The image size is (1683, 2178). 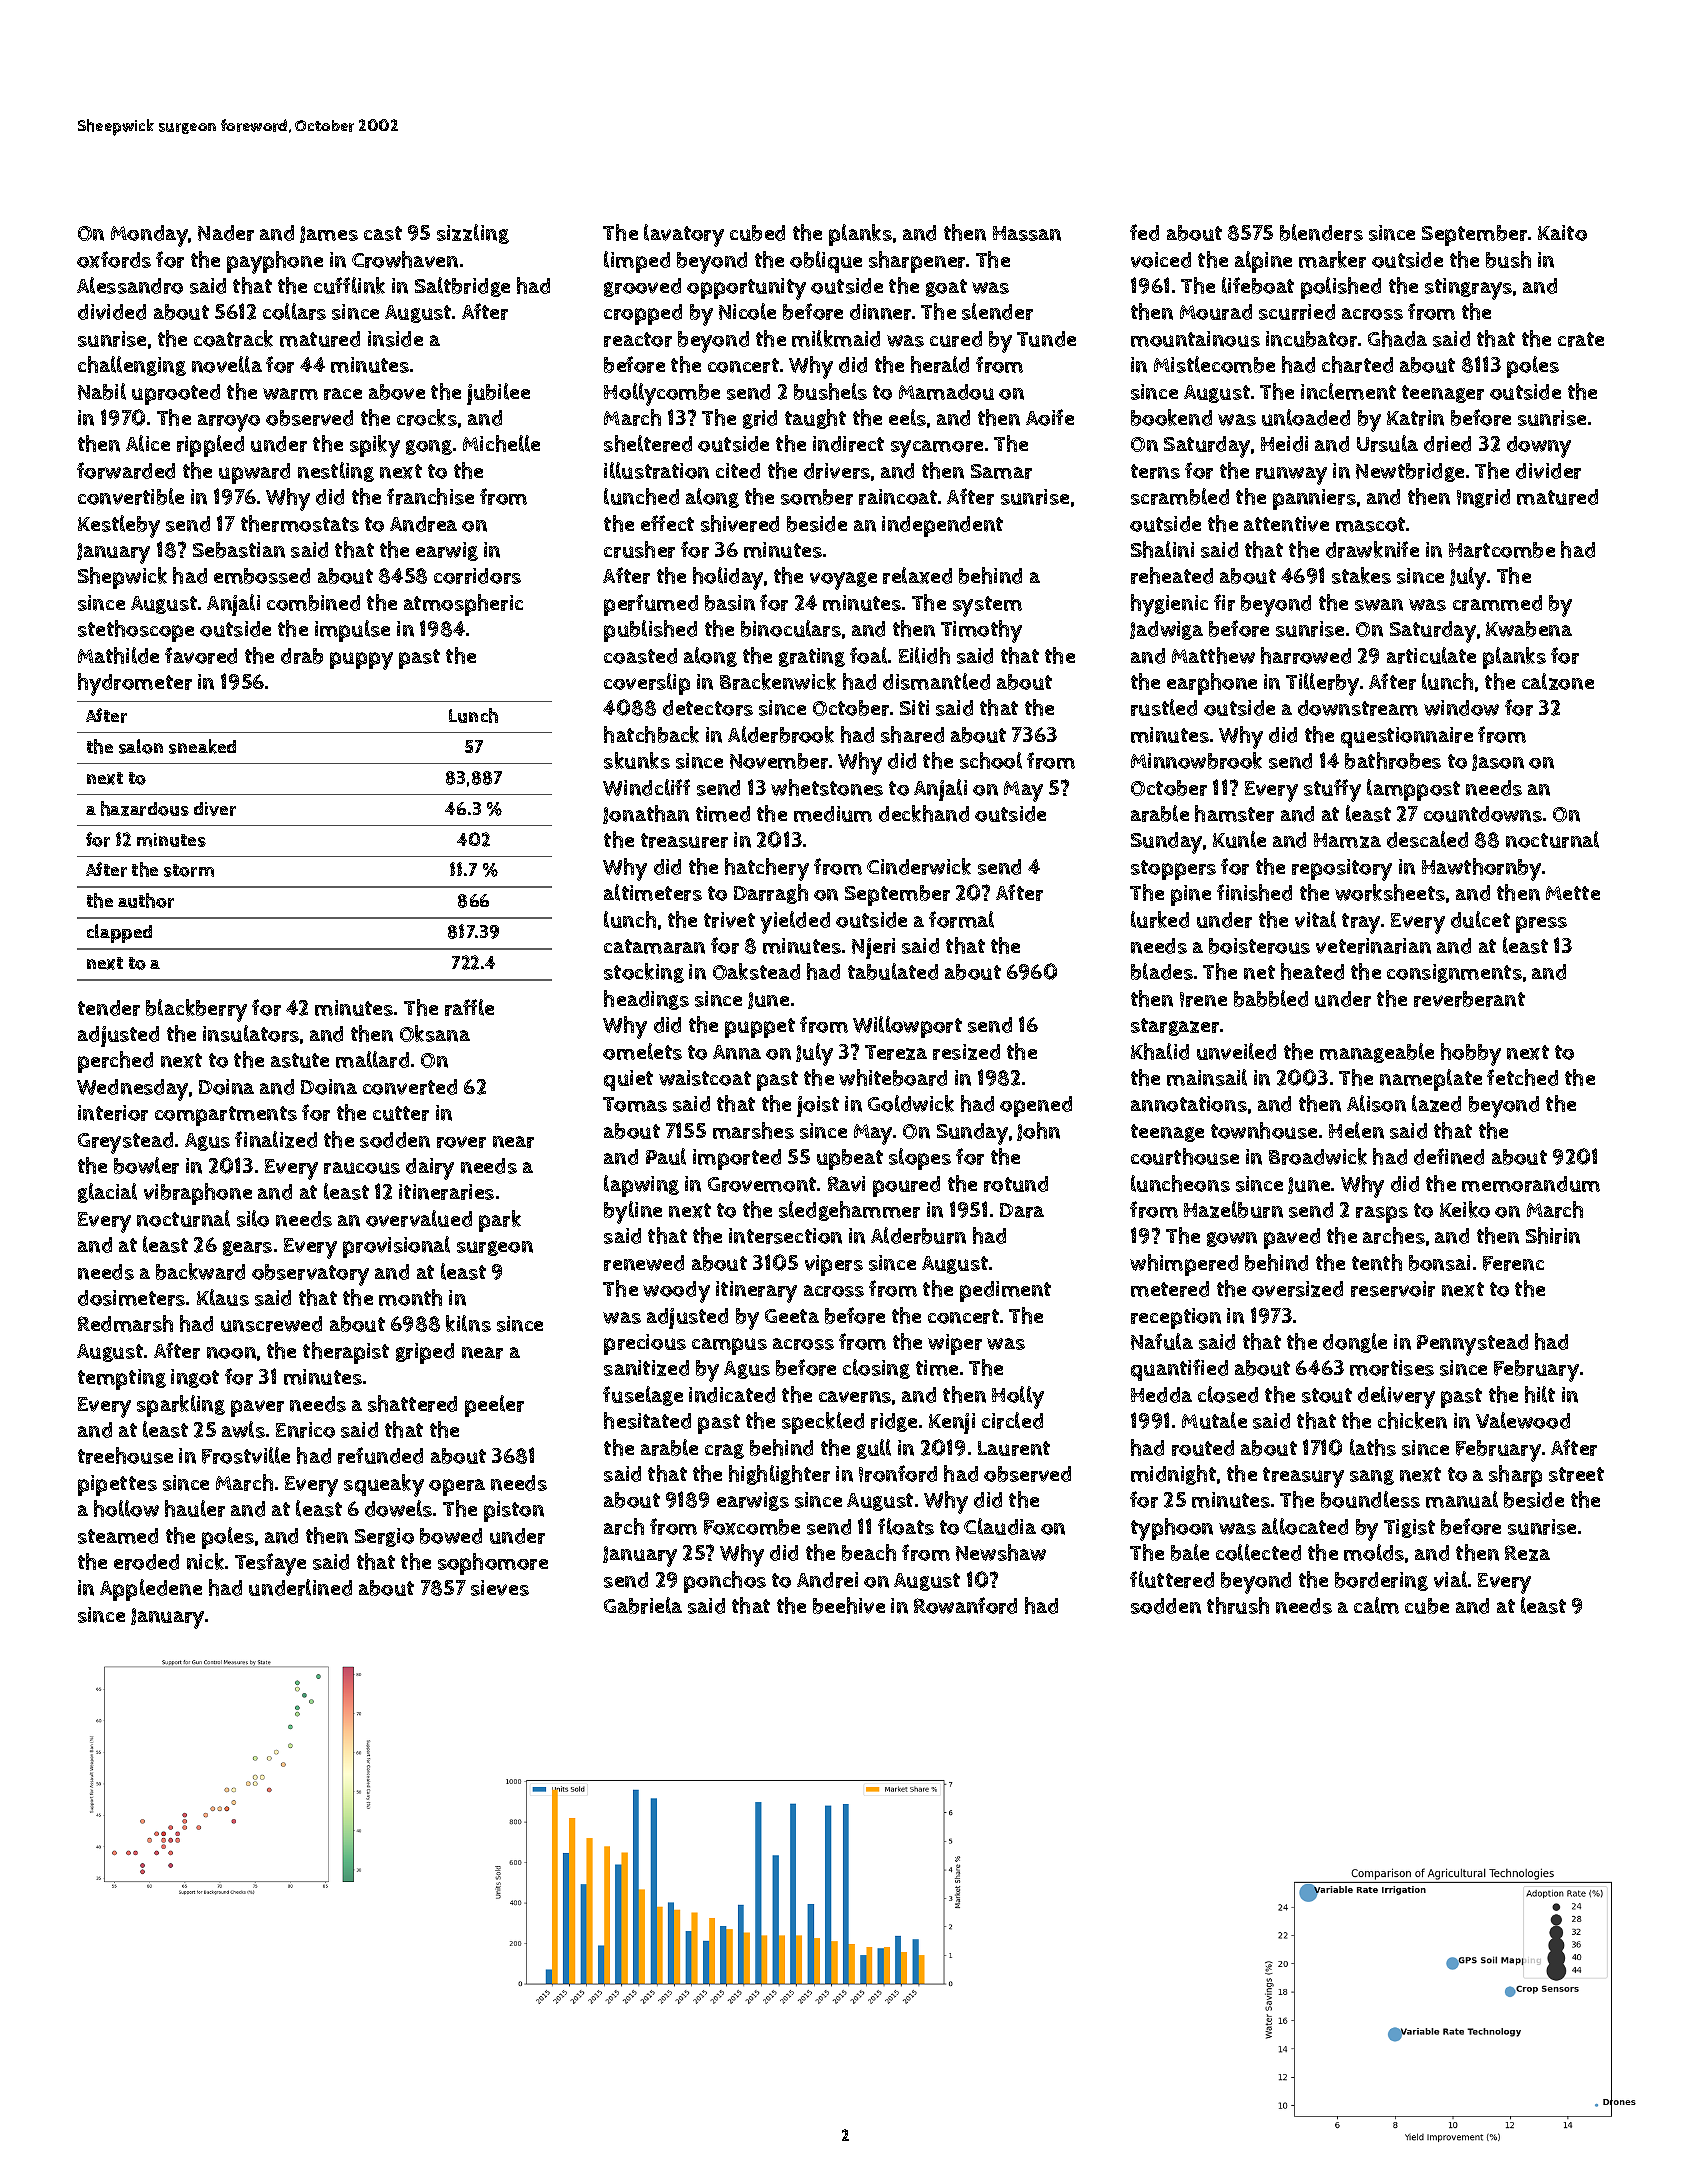 I want to click on sophomore, so click(x=493, y=1564).
